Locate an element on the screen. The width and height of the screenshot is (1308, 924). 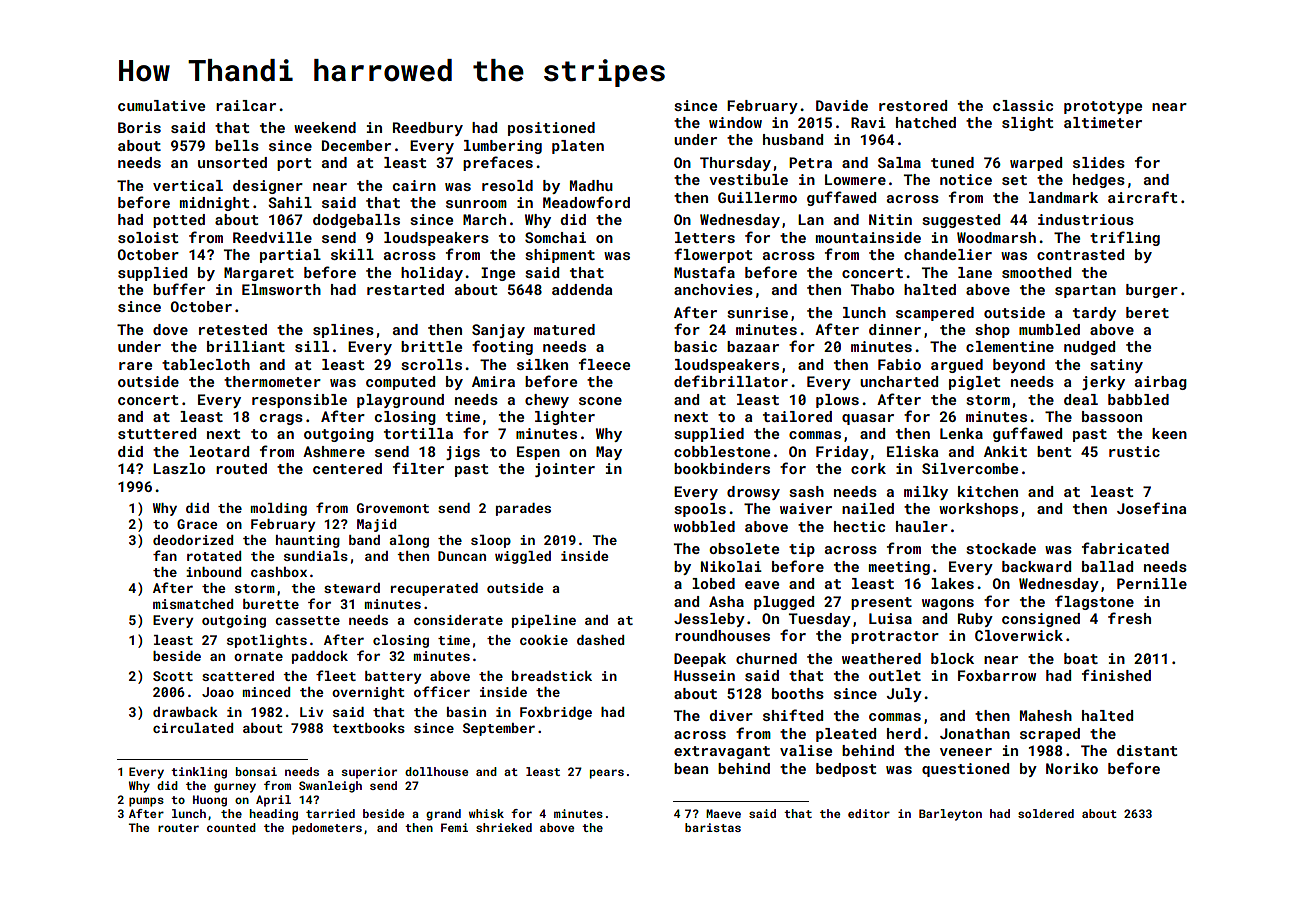
slides is located at coordinates (1099, 162).
